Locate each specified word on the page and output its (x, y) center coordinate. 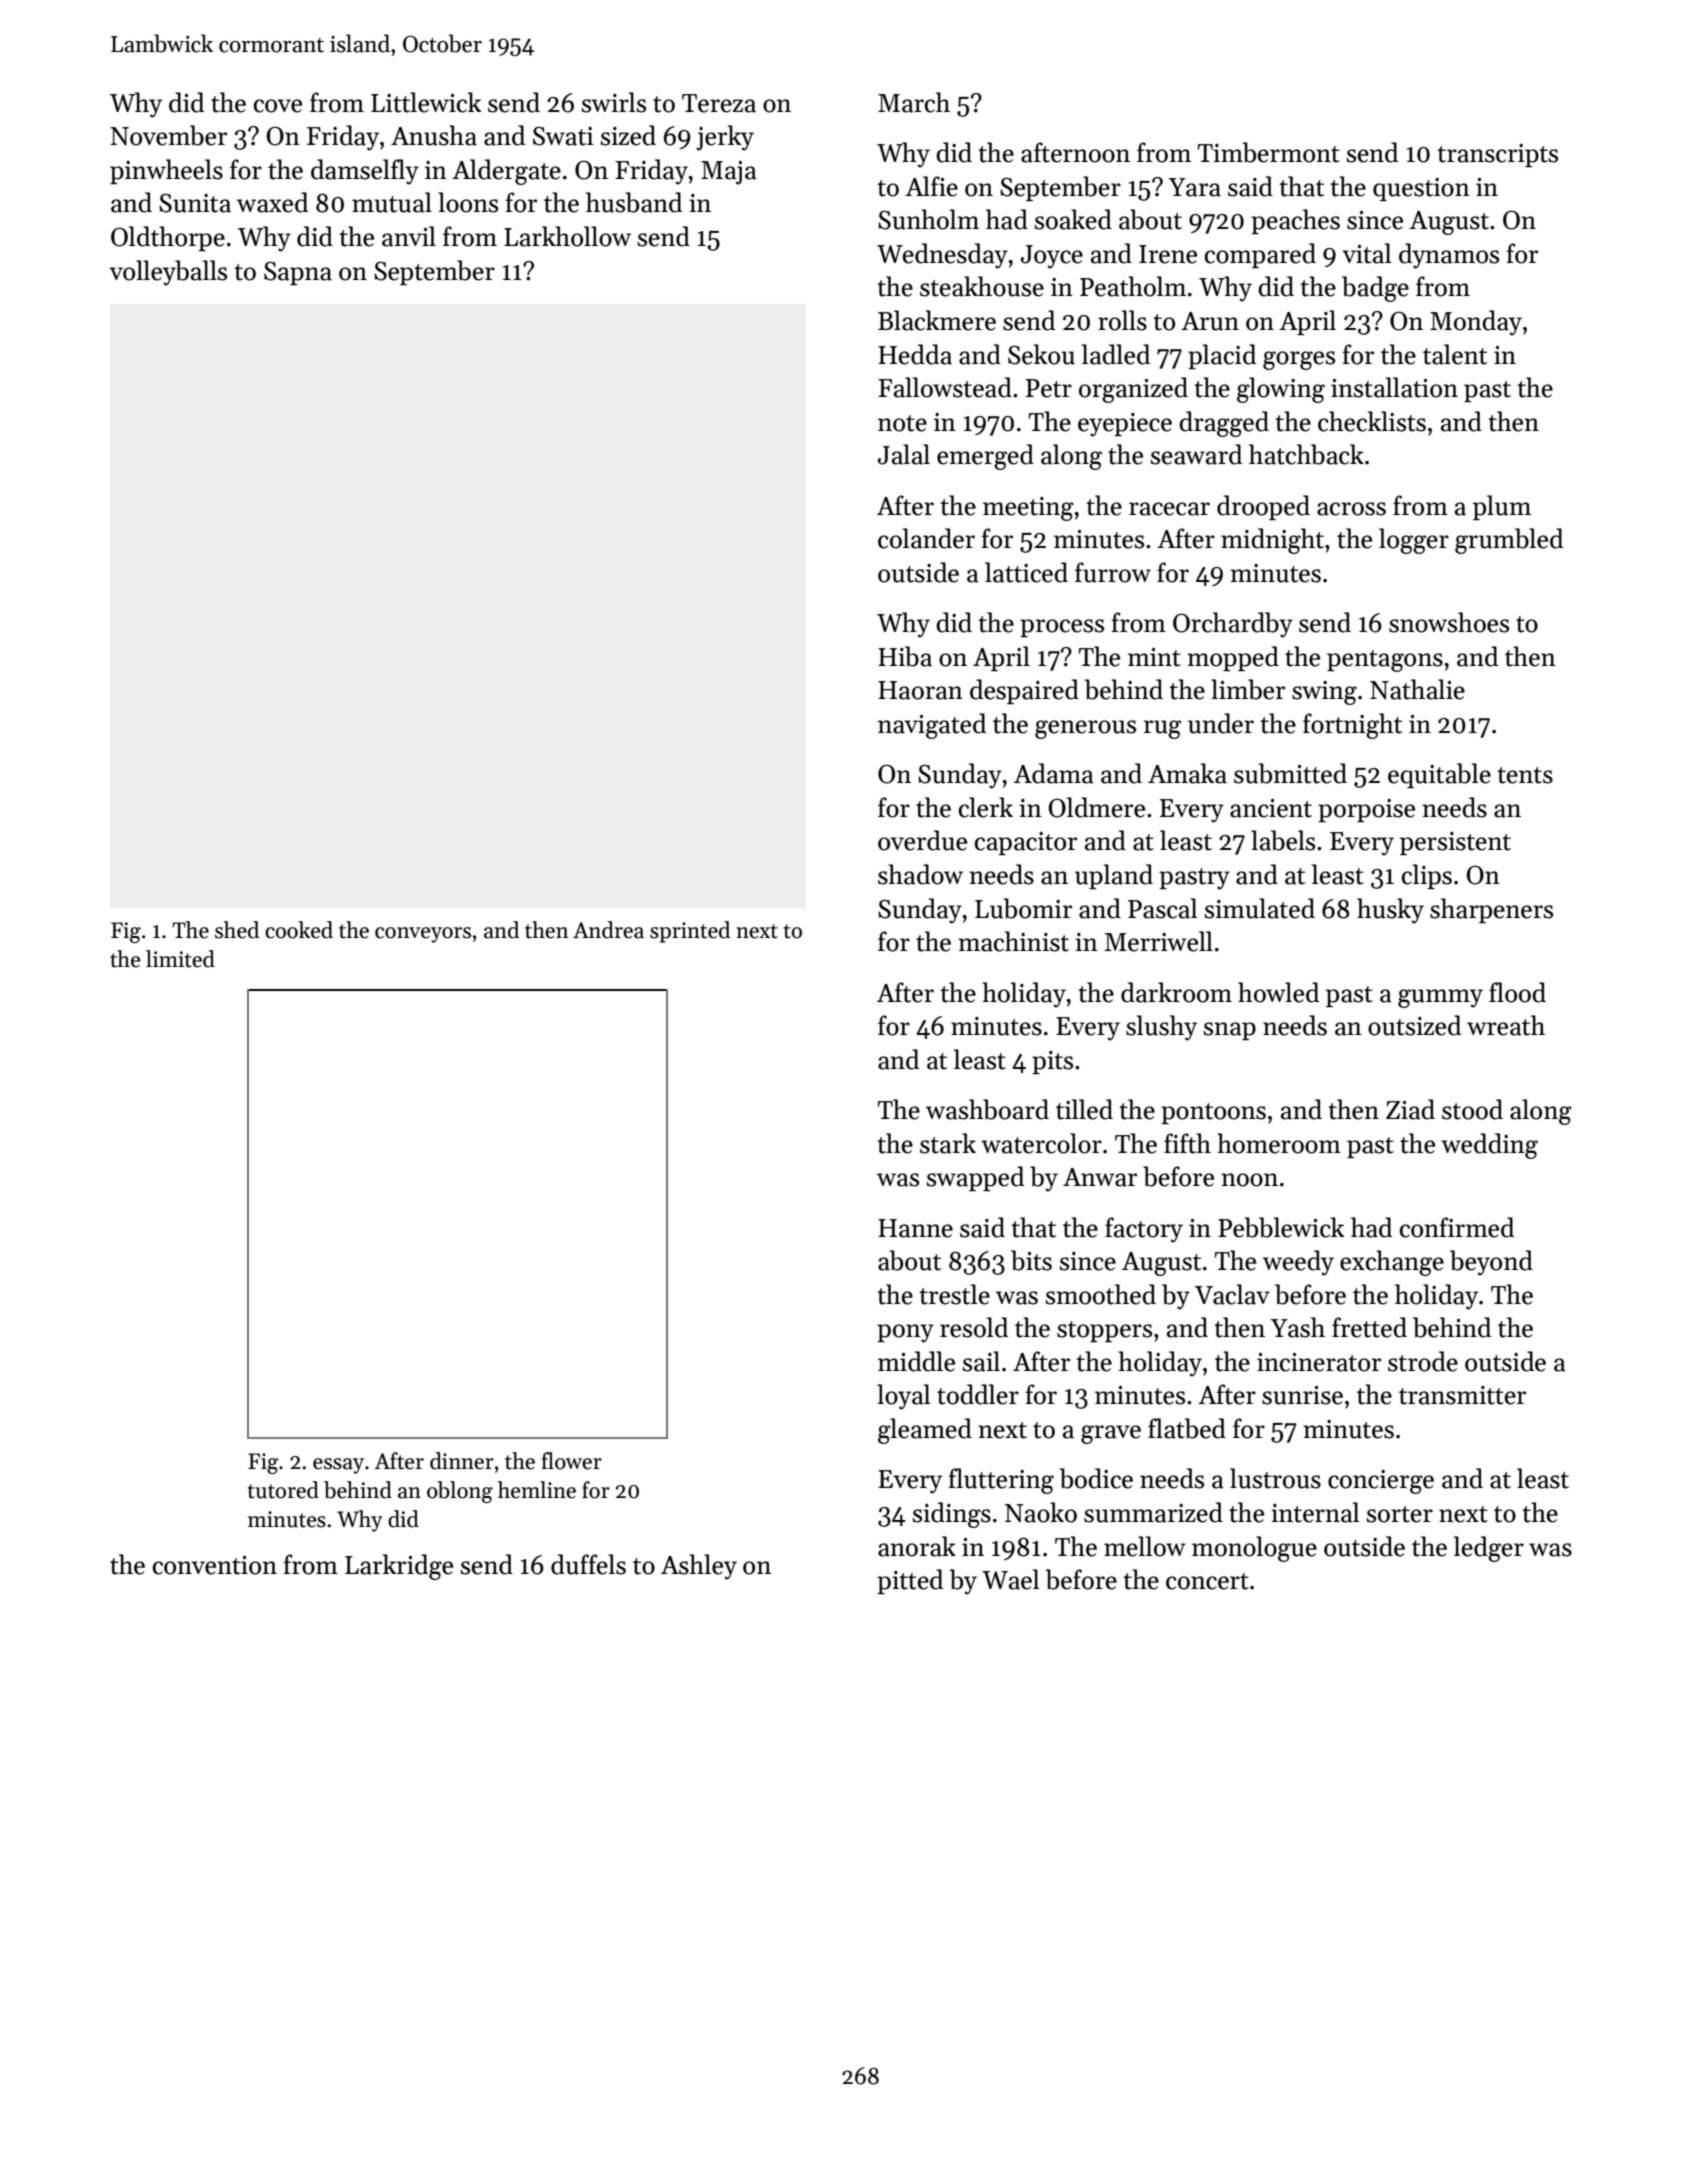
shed (237, 930)
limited (180, 959)
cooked (299, 930)
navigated (932, 726)
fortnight (1352, 726)
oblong (460, 1492)
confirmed (1457, 1227)
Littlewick (426, 102)
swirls (614, 102)
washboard (987, 1109)
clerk (986, 807)
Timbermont (1269, 152)
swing (1324, 693)
